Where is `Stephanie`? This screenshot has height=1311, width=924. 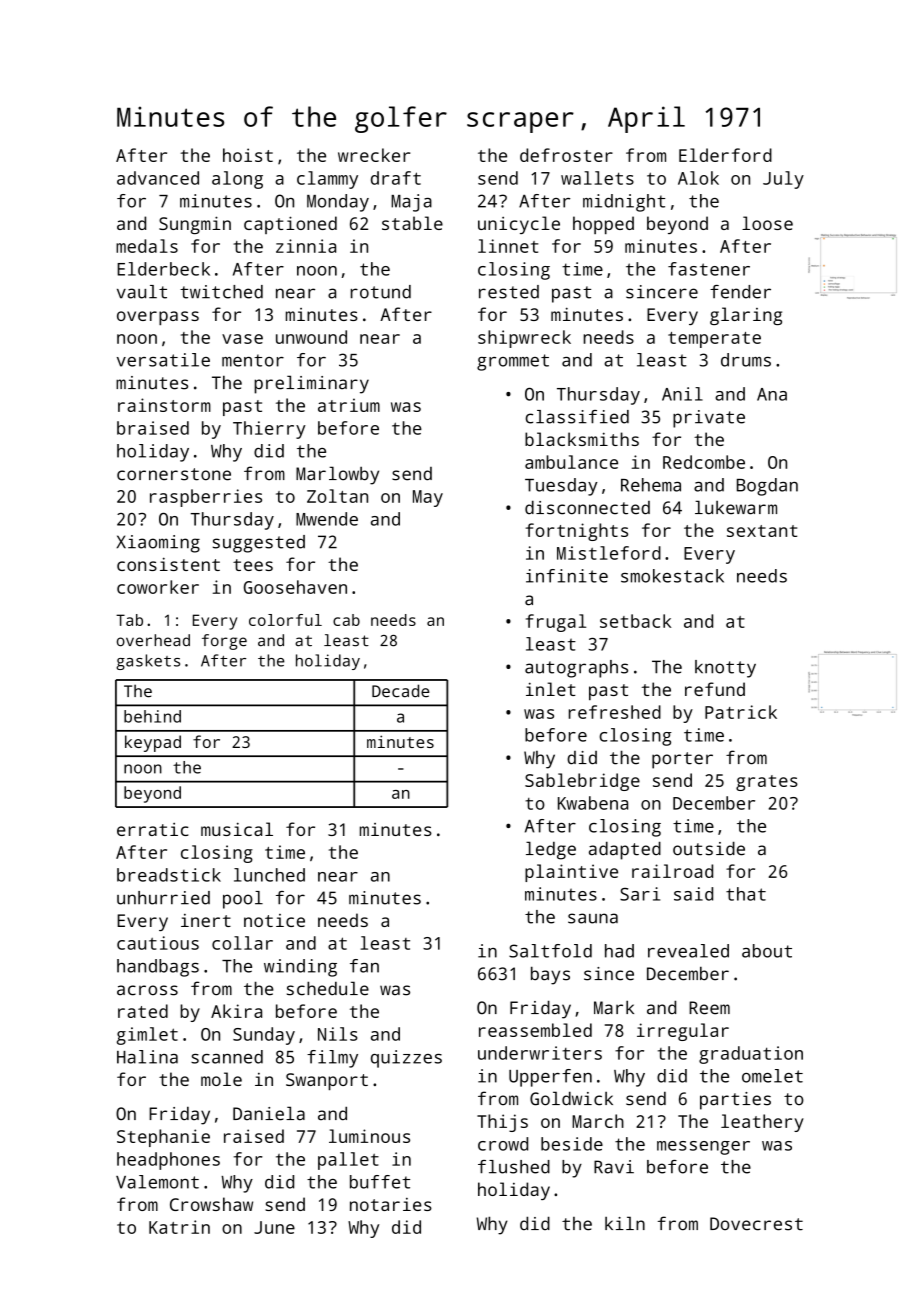
Stephanie is located at coordinates (163, 1138).
